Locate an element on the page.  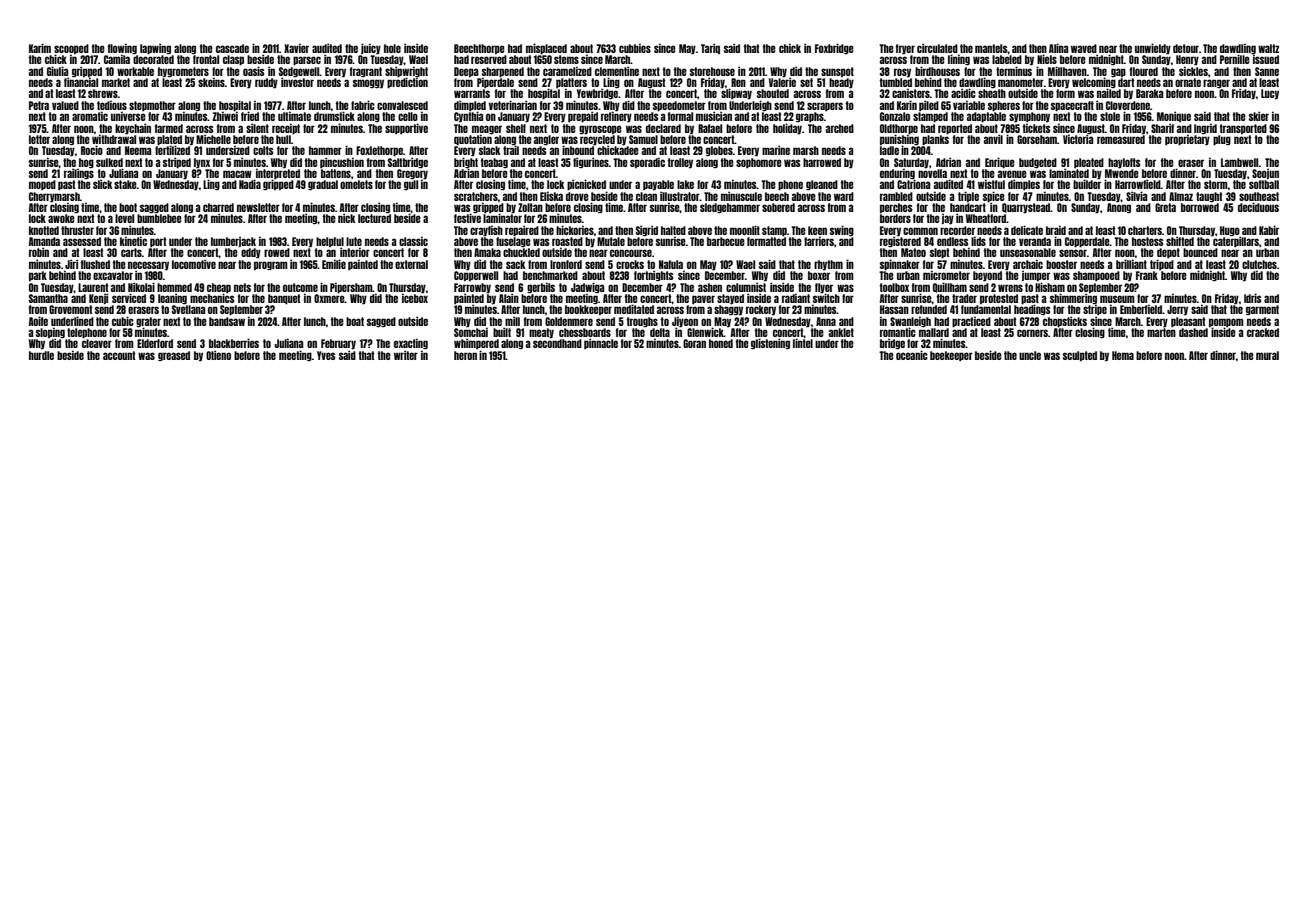
Tariq is located at coordinates (710, 48).
